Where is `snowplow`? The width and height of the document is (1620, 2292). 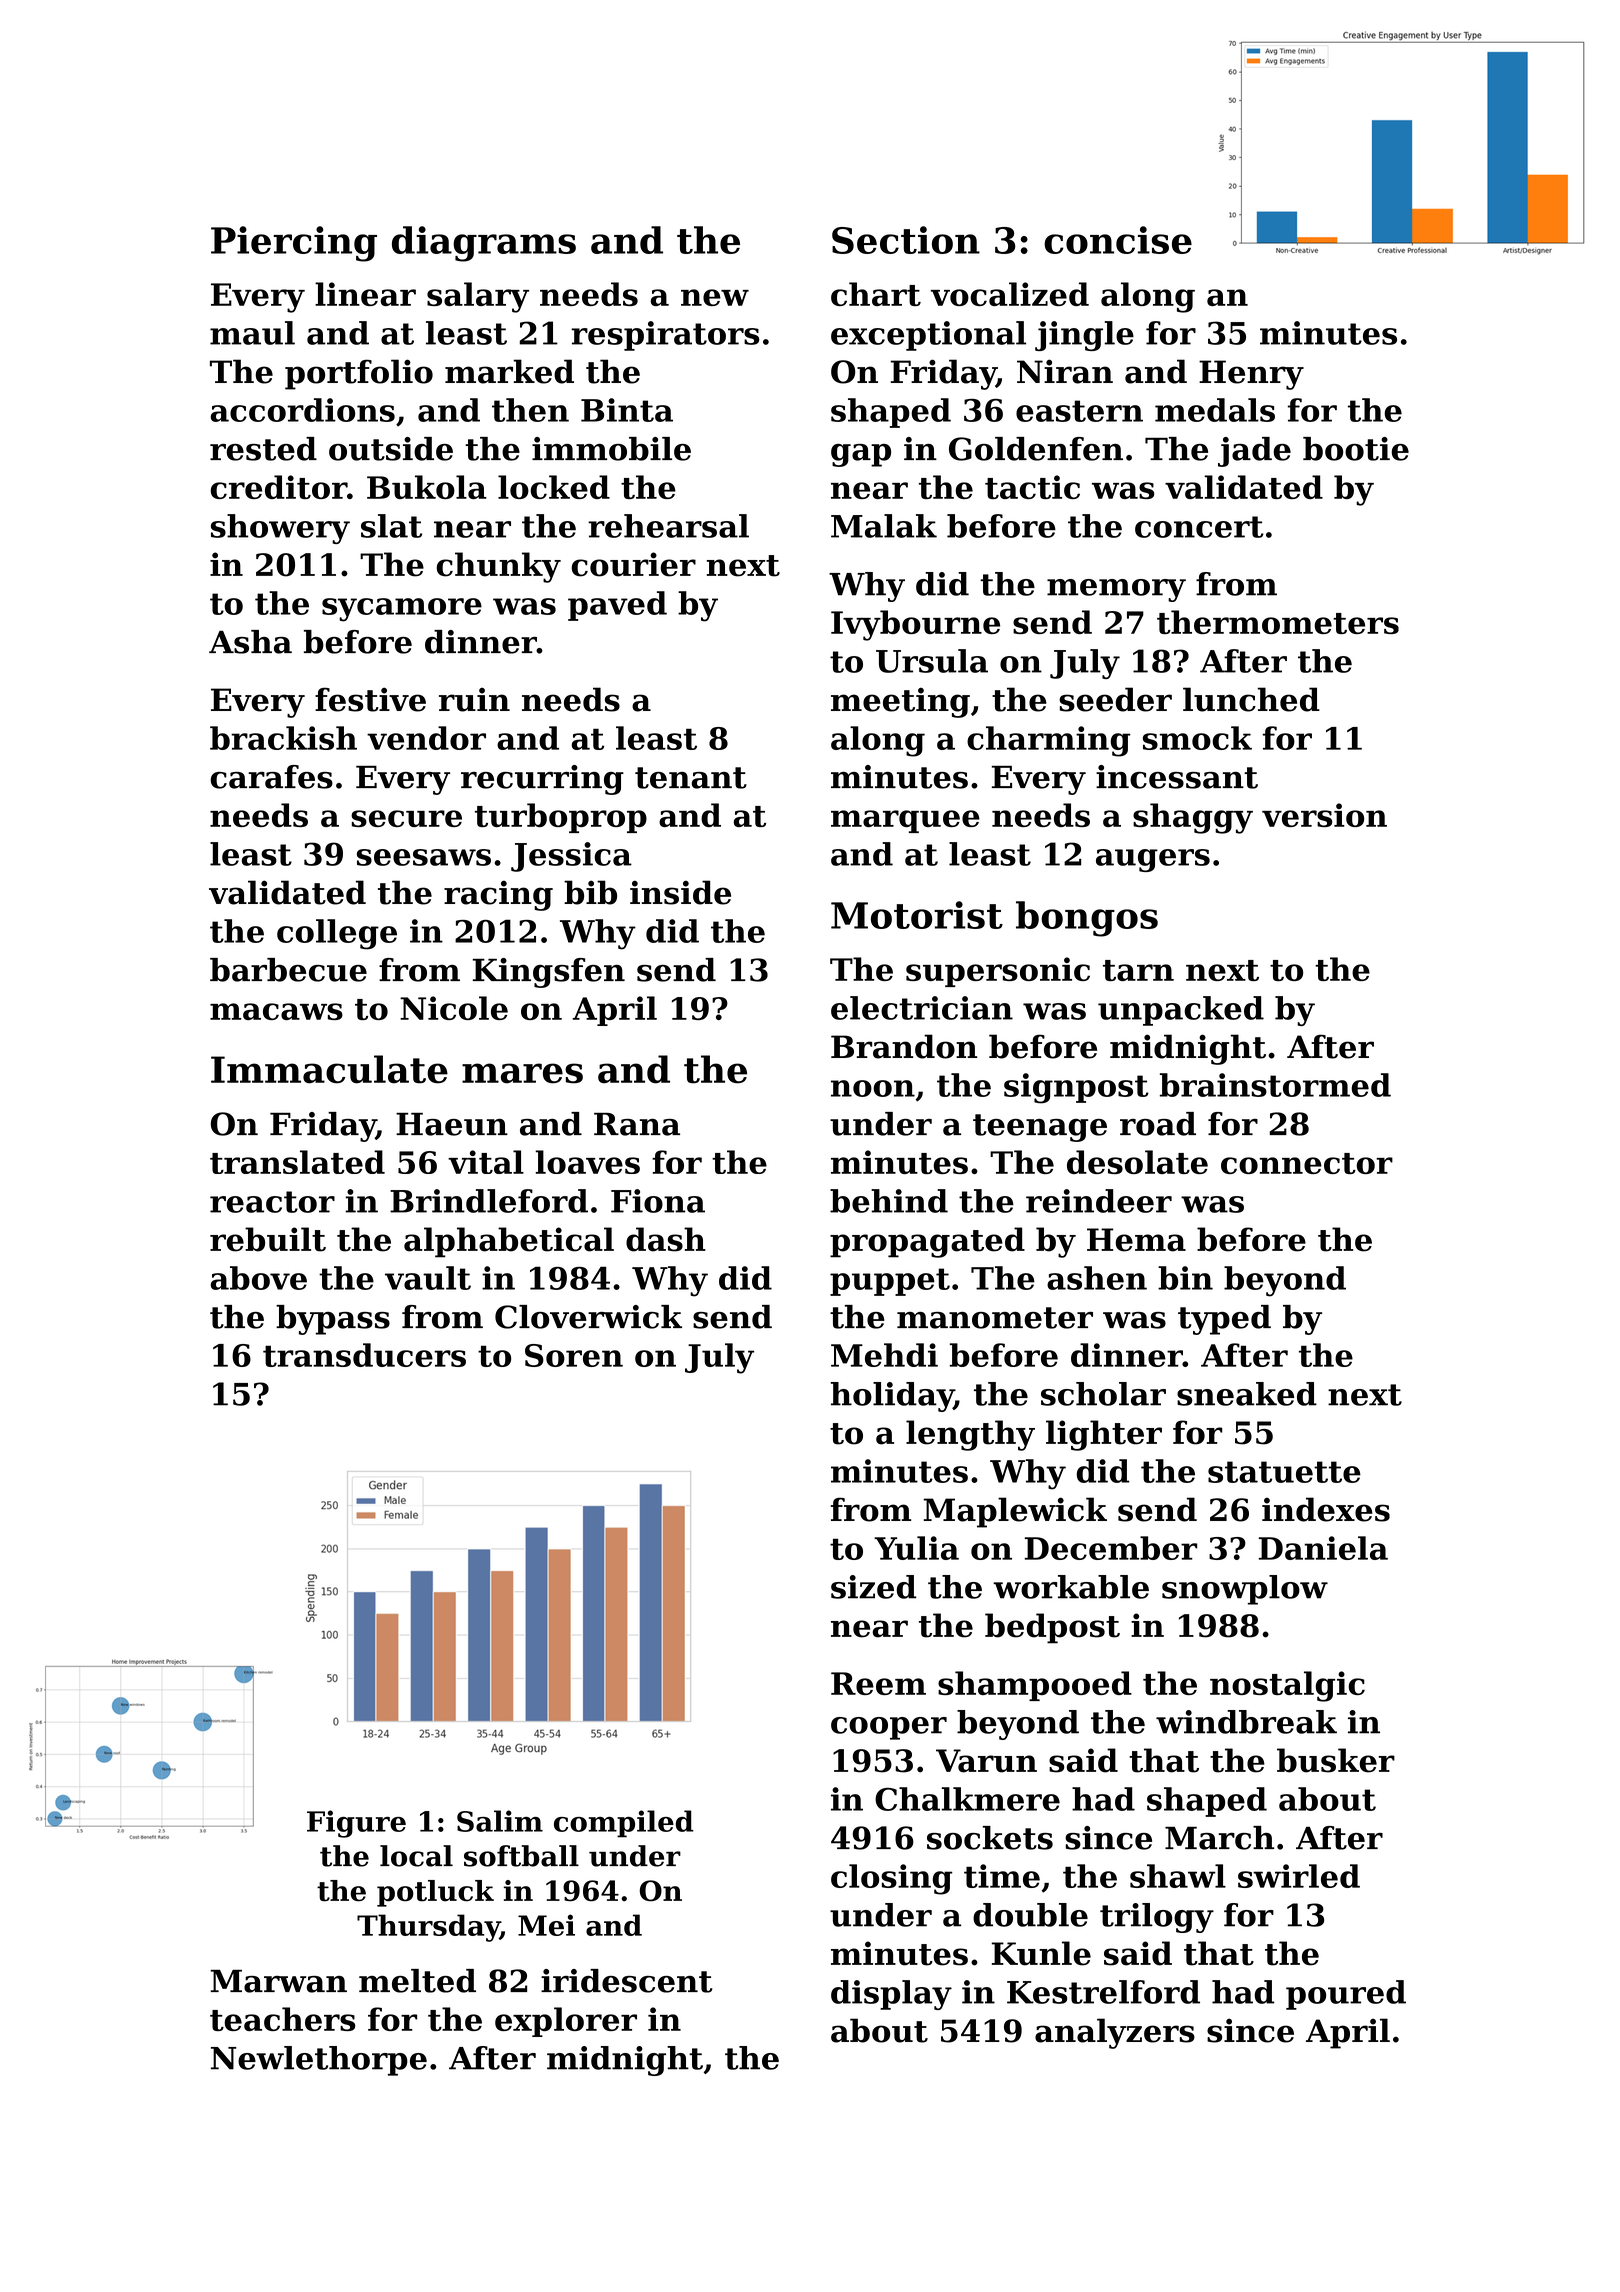
snowplow is located at coordinates (1245, 1590).
